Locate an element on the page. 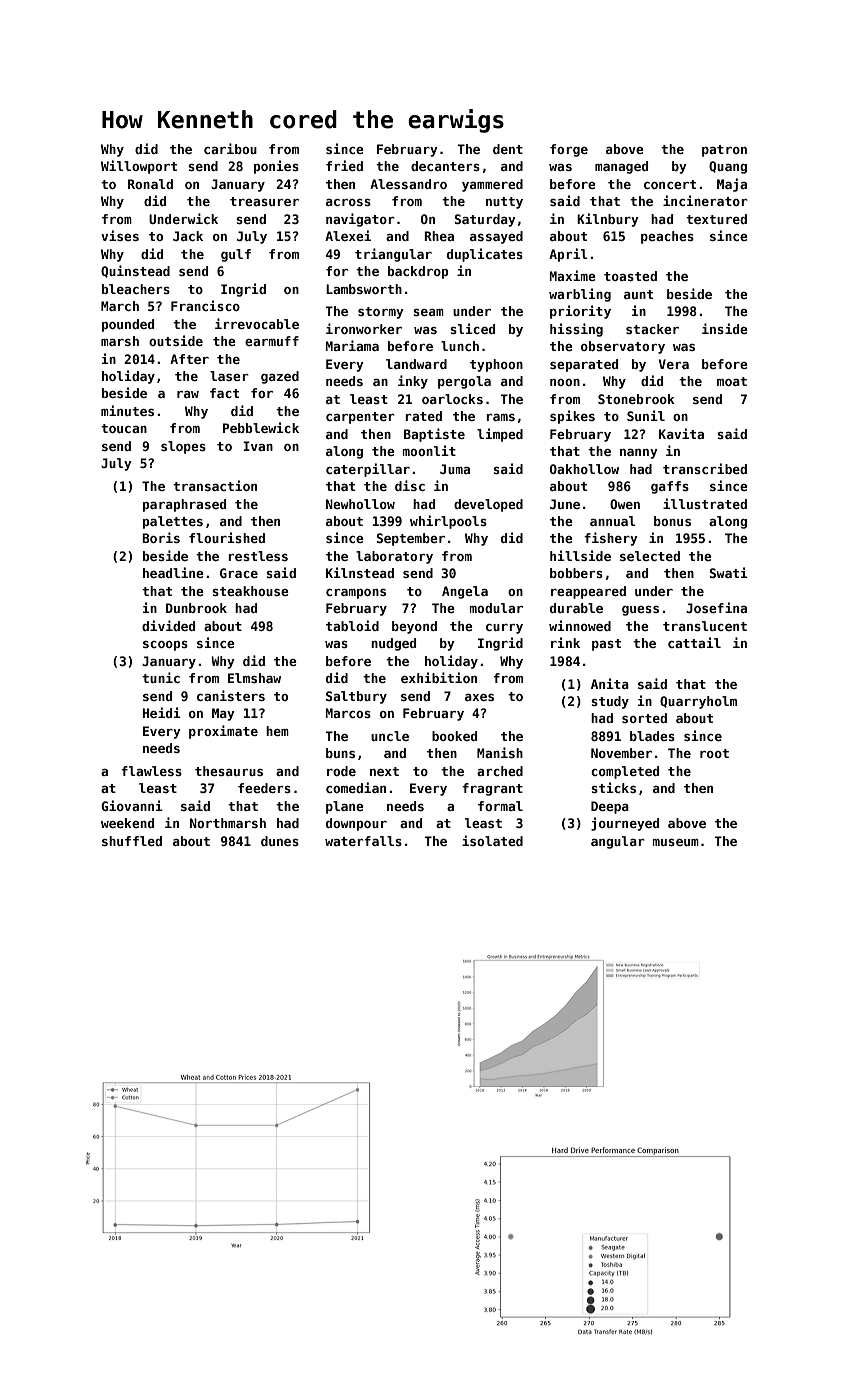 The height and width of the image is (1400, 849). whirlpools is located at coordinates (448, 522).
